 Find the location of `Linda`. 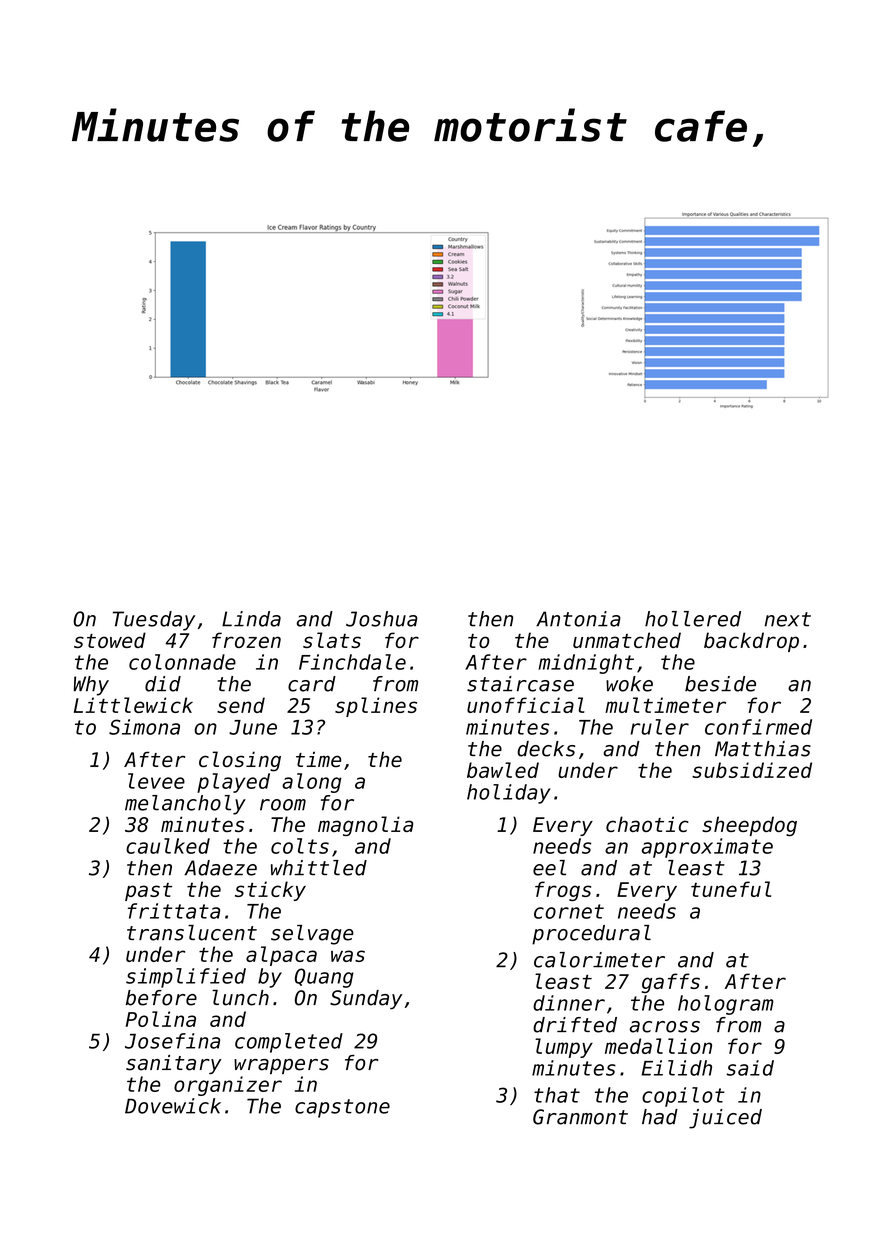

Linda is located at coordinates (251, 619).
